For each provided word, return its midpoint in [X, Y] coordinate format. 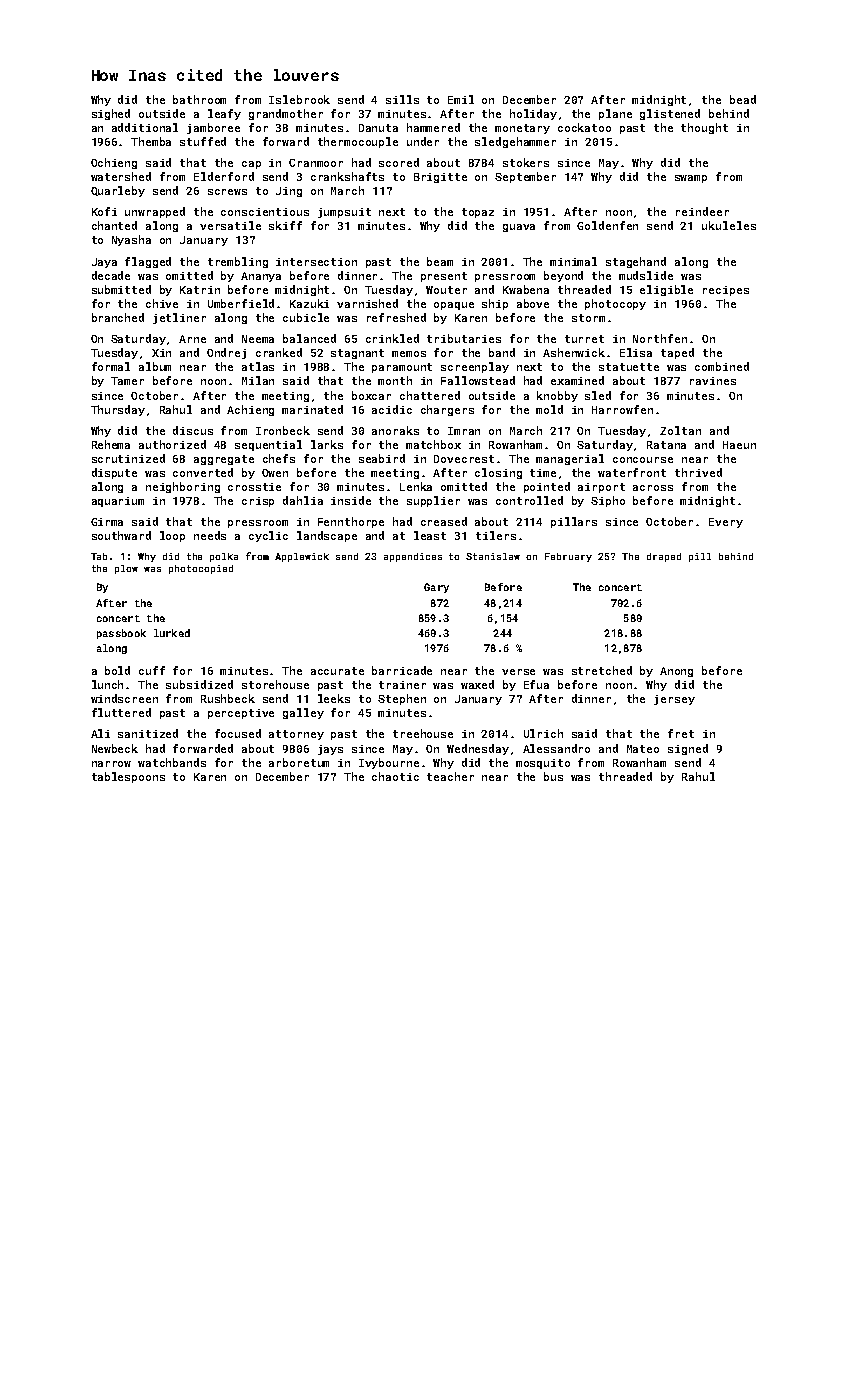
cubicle [306, 317]
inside [351, 500]
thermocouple [358, 142]
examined [577, 380]
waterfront [632, 472]
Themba [151, 141]
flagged [148, 262]
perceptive [241, 714]
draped [664, 557]
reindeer [702, 211]
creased [444, 521]
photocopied [201, 569]
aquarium [118, 502]
